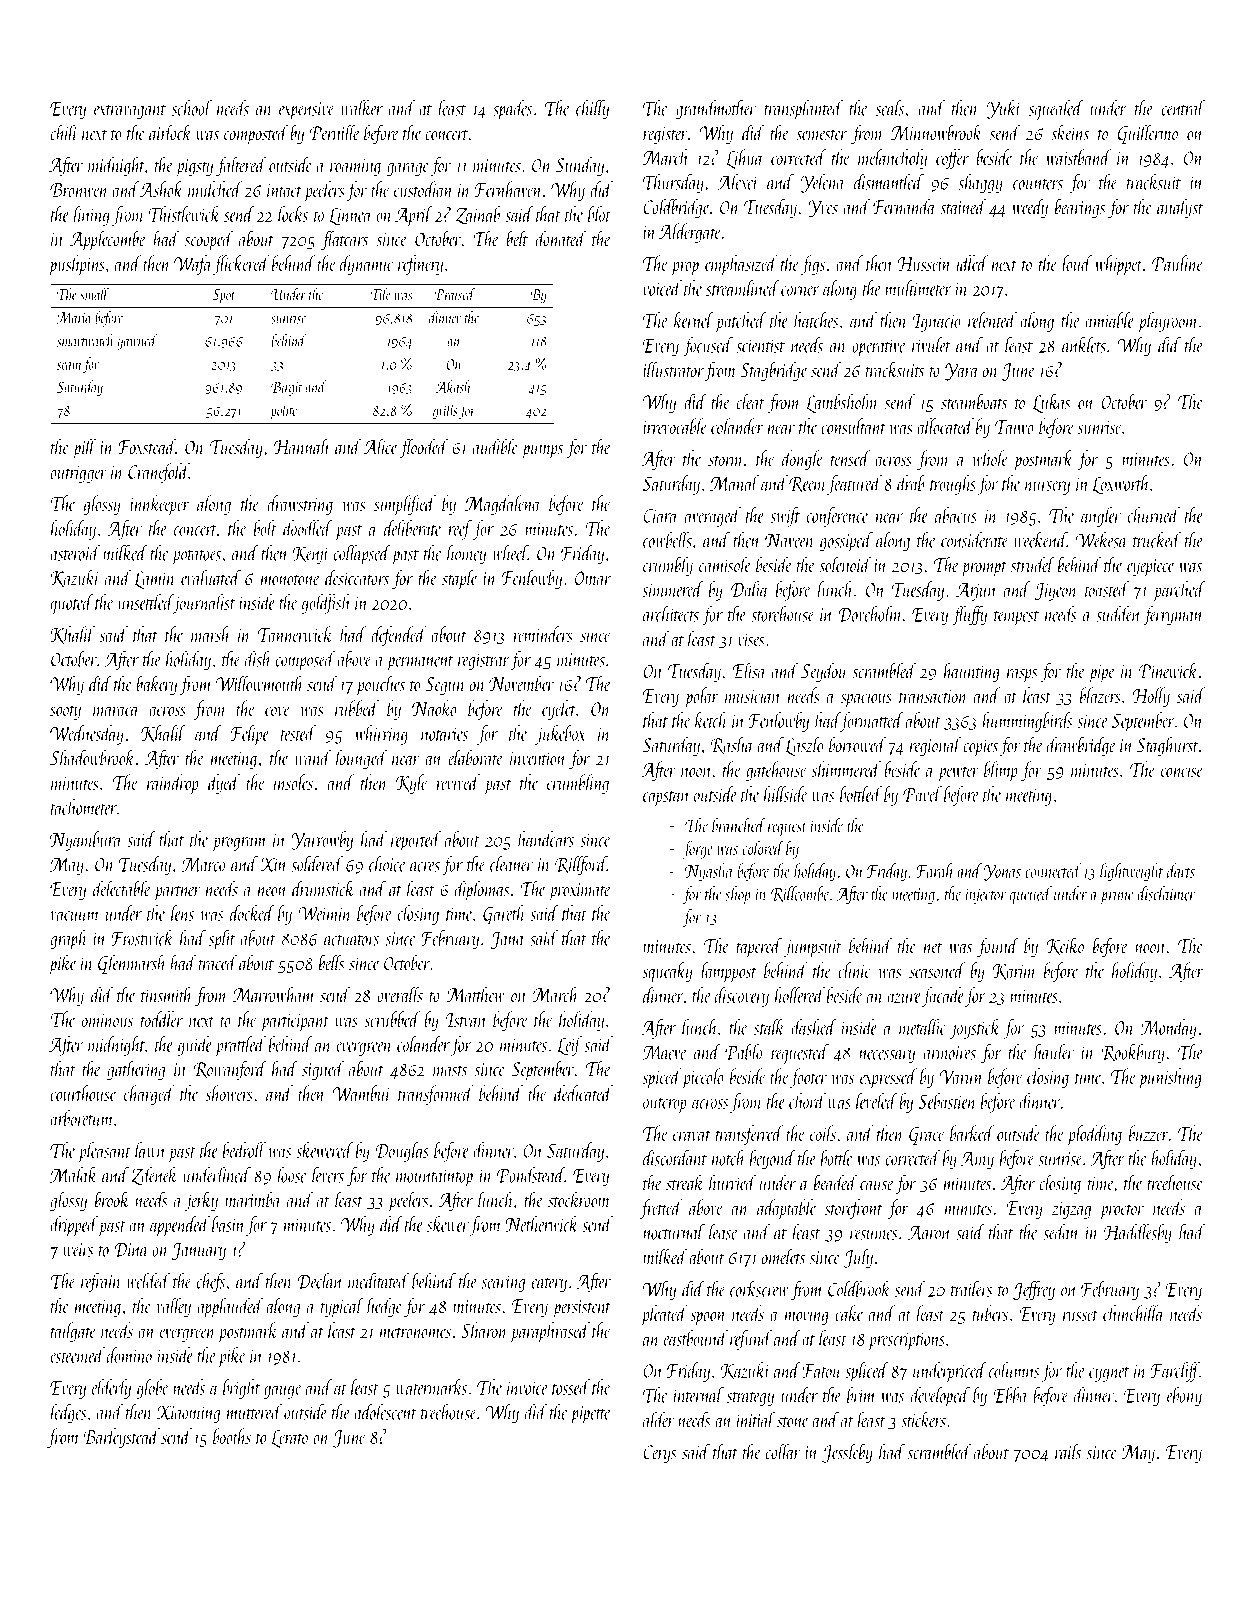  Describe the element at coordinates (82, 1118) in the page. I see `arboretum` at that location.
